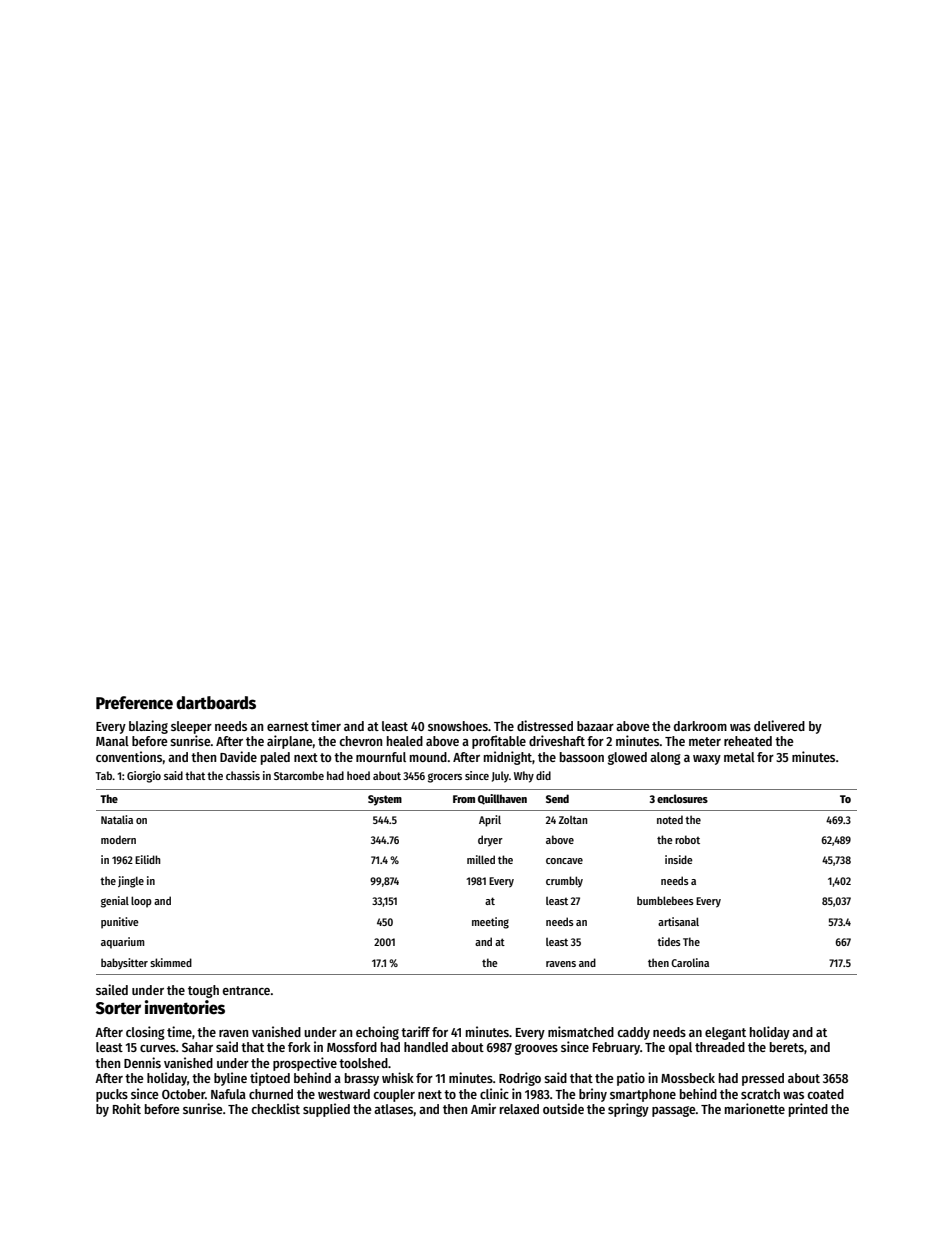 This page has width=952, height=1233. What do you see at coordinates (500, 777) in the page?
I see `July` at bounding box center [500, 777].
